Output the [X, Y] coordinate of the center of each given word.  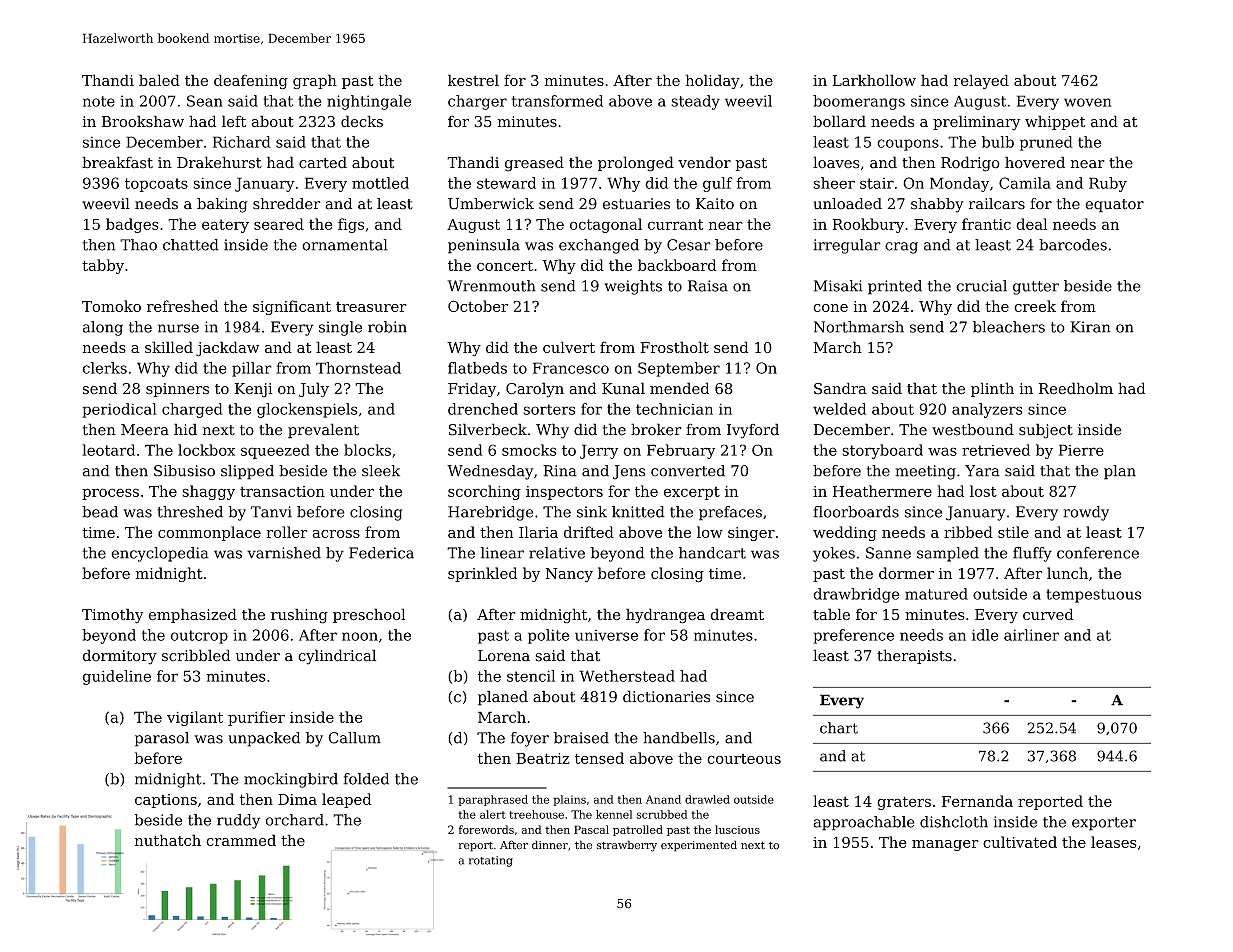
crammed [241, 840]
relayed [981, 81]
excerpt [692, 493]
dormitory [119, 657]
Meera [145, 430]
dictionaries [666, 696]
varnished [284, 553]
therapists [914, 656]
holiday [713, 81]
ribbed [968, 532]
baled [159, 80]
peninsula [484, 246]
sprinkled [482, 574]
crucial [981, 286]
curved [1048, 614]
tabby [103, 266]
